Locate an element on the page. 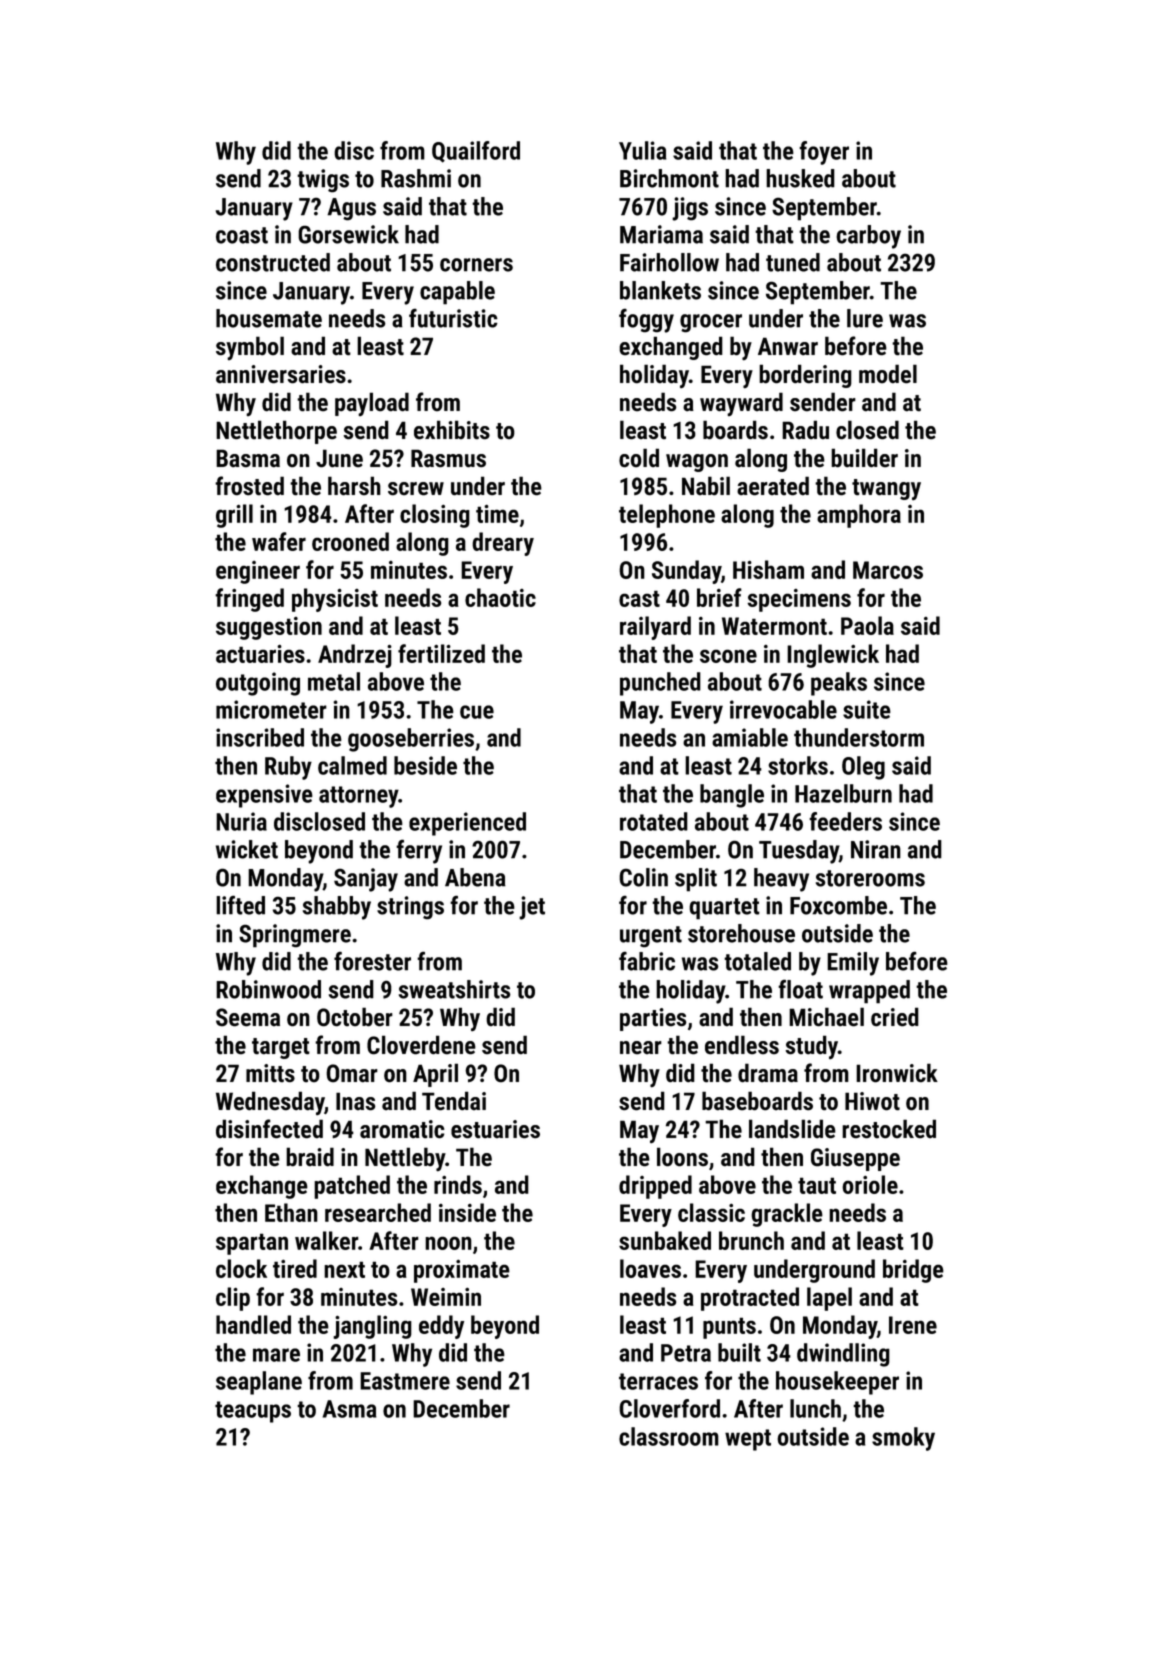 The width and height of the image is (1165, 1654). suite is located at coordinates (867, 709).
